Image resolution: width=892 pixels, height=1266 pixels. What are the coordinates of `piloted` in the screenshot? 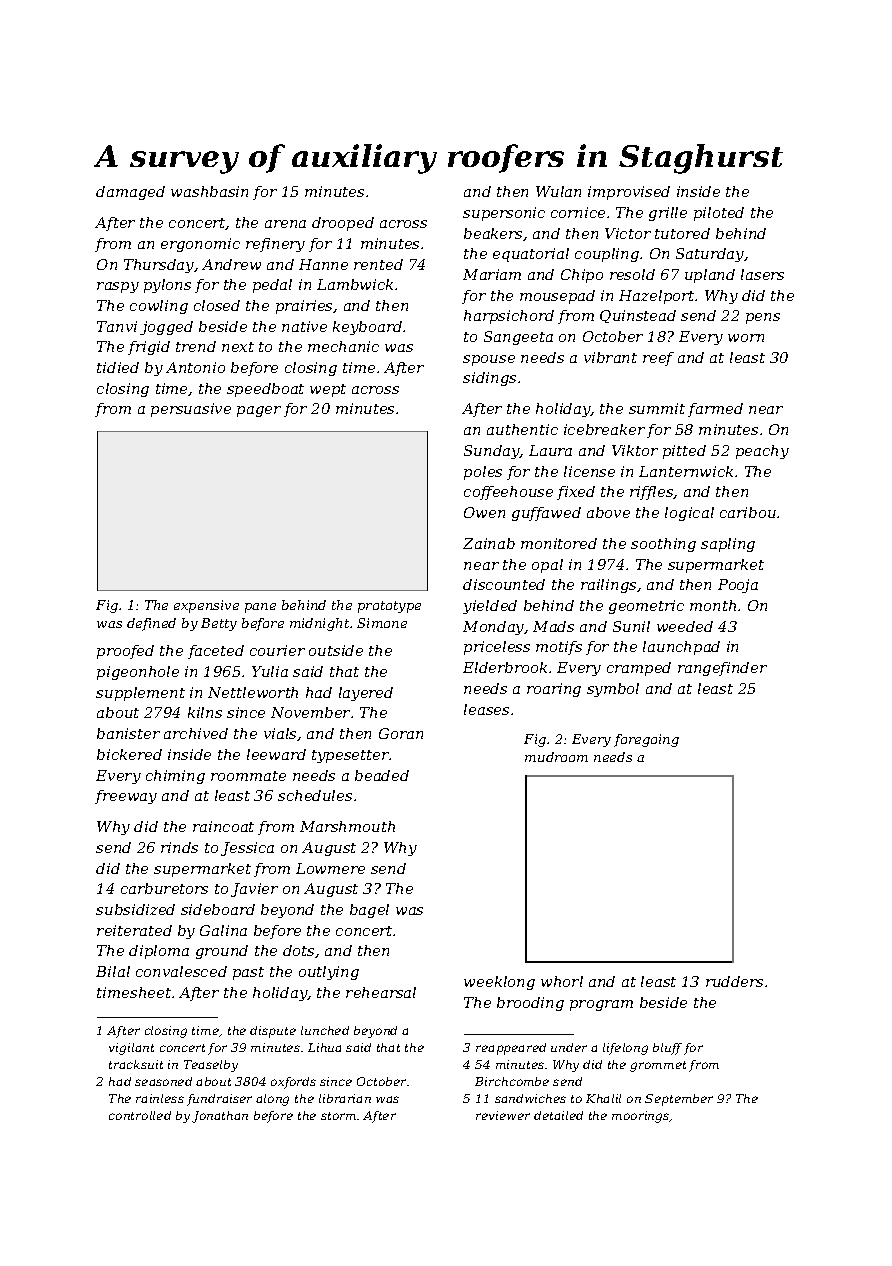 It's located at (719, 214).
